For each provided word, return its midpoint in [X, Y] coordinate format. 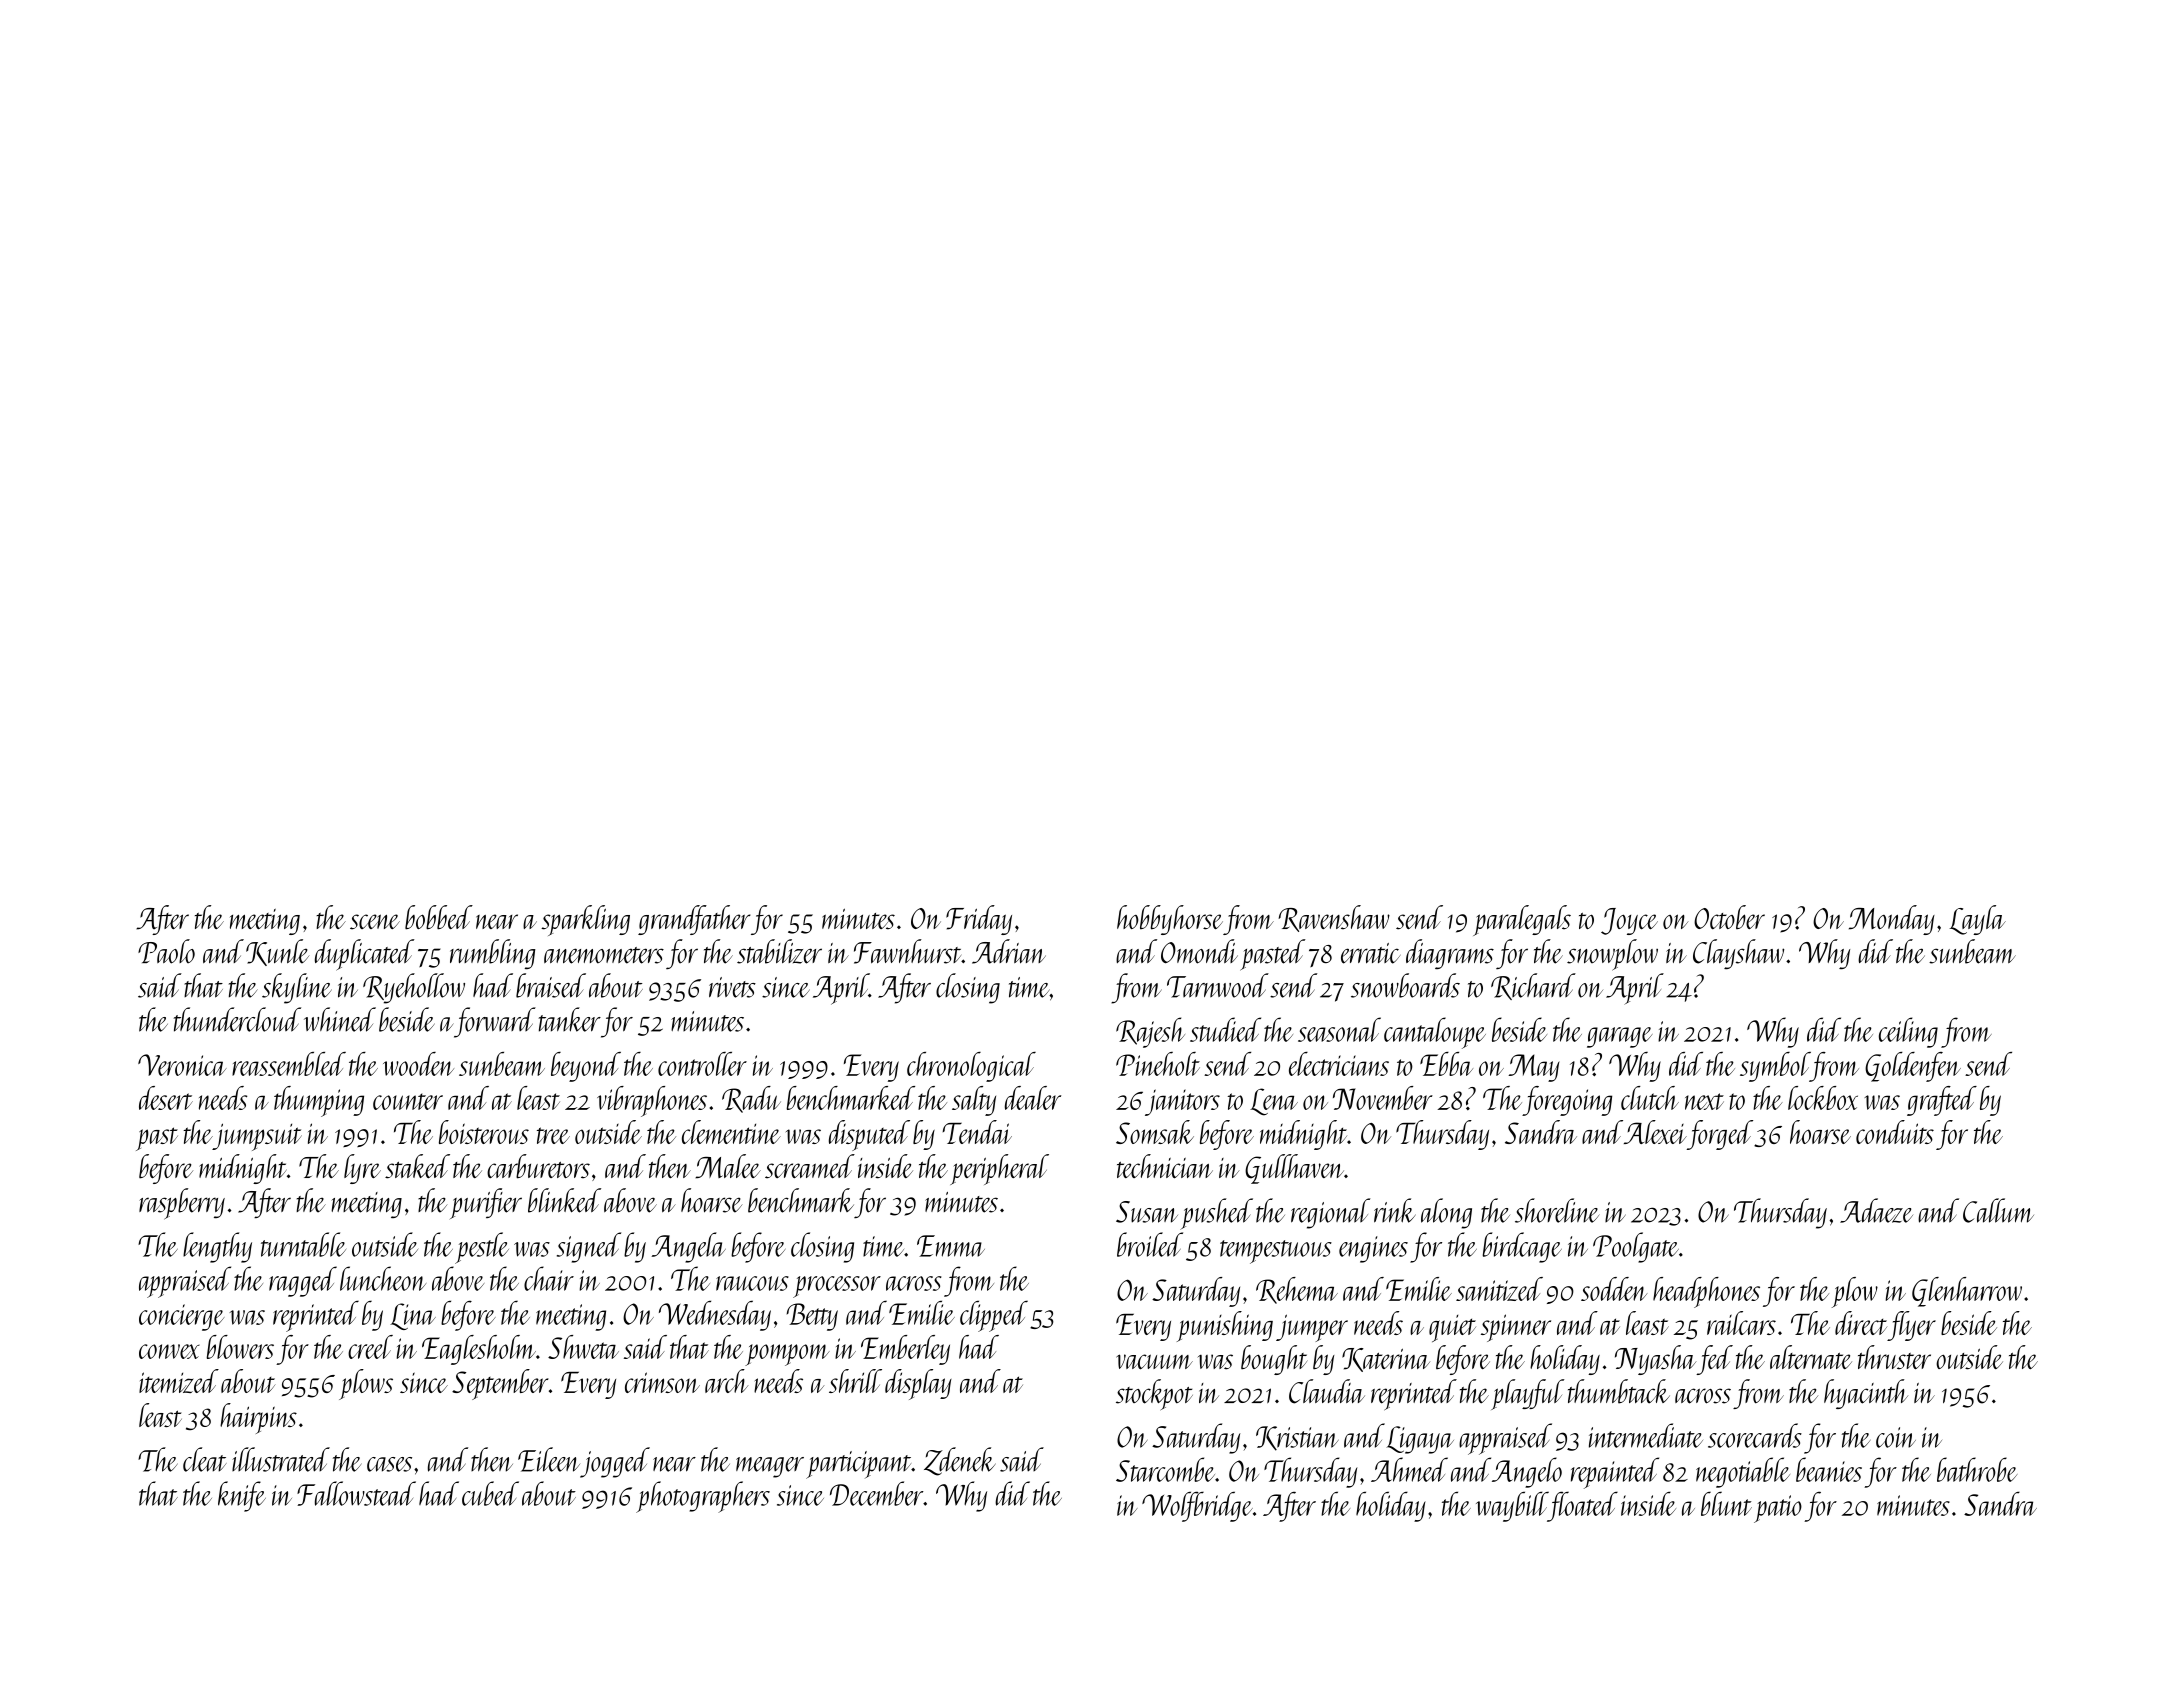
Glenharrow [1967, 1292]
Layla [1977, 920]
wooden [418, 1064]
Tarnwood [1218, 985]
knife [242, 1496]
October [1729, 917]
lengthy [217, 1247]
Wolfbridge [1197, 1506]
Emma [951, 1246]
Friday [979, 920]
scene [375, 922]
